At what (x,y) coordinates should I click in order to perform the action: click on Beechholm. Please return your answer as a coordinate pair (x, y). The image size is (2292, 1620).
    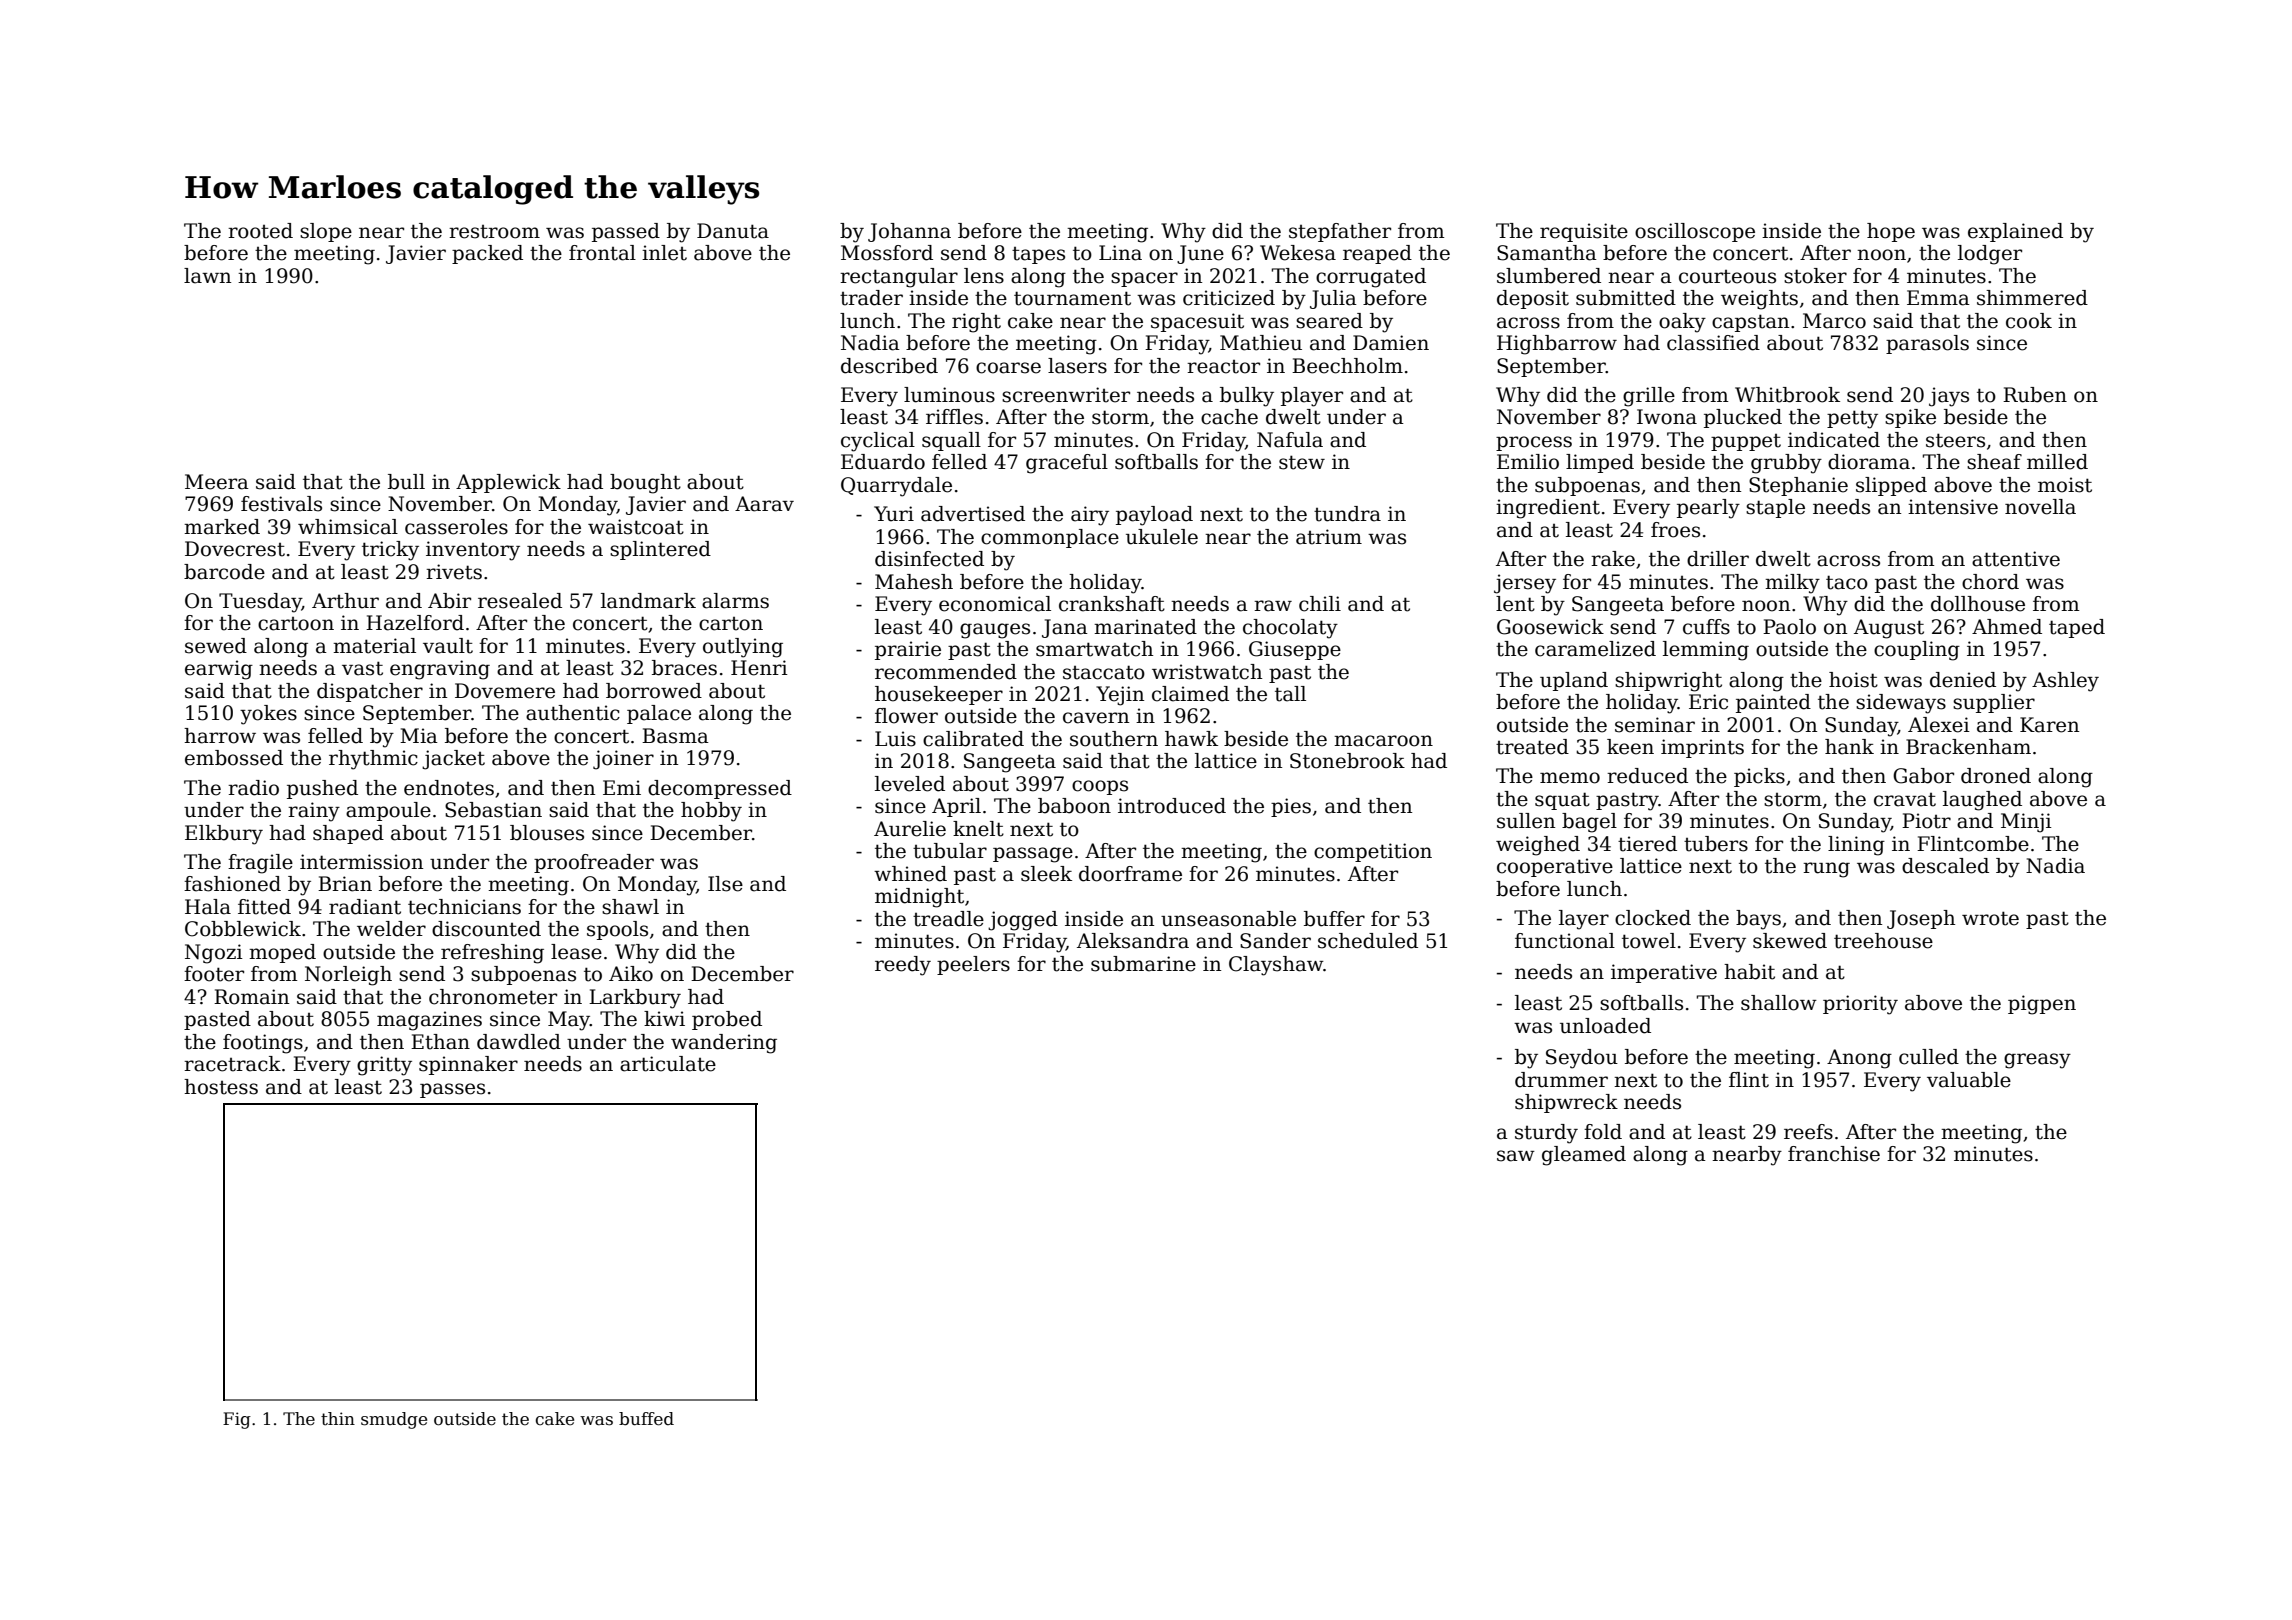
    Looking at the image, I should click on (1347, 366).
